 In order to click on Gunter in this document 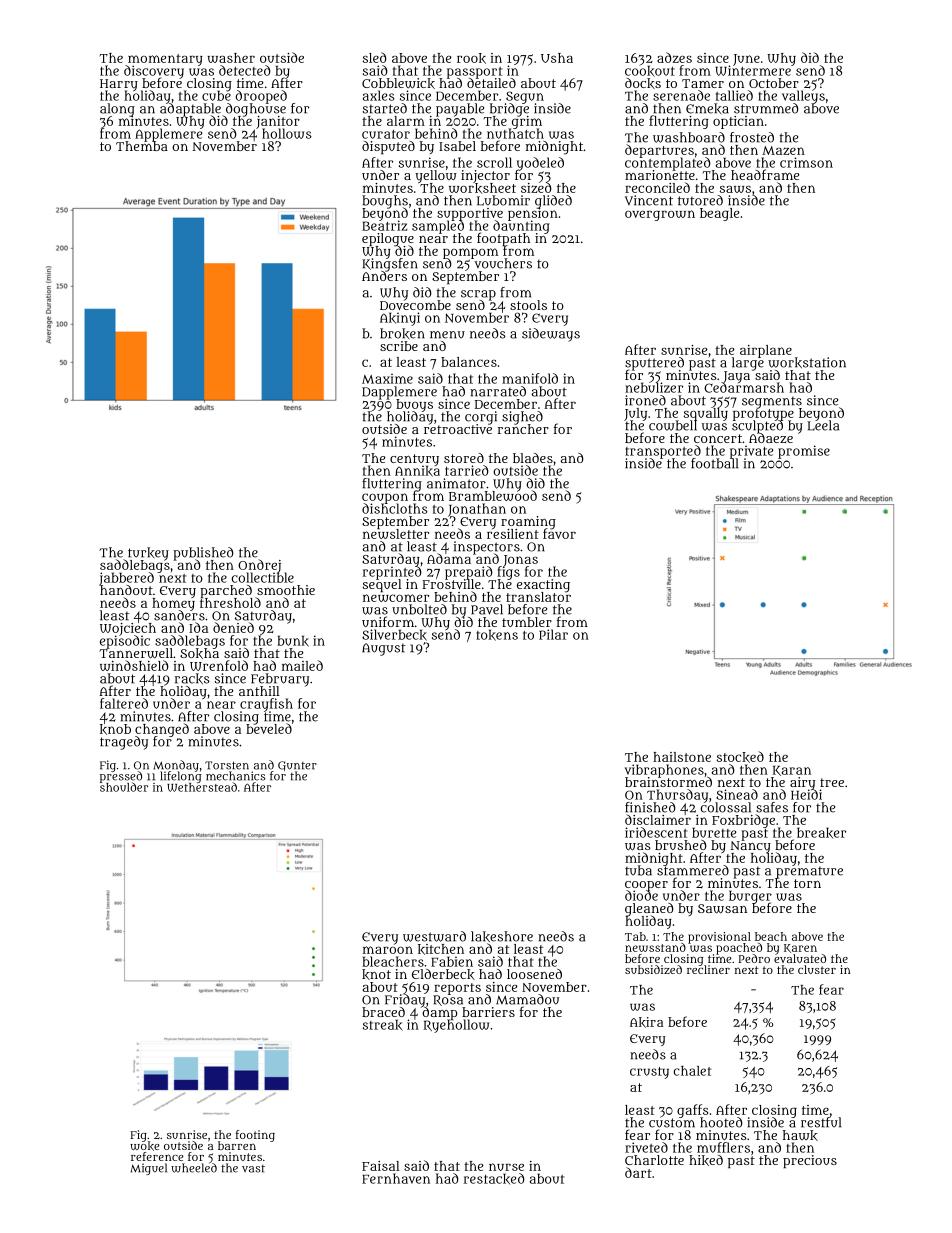, I will do `click(297, 766)`.
